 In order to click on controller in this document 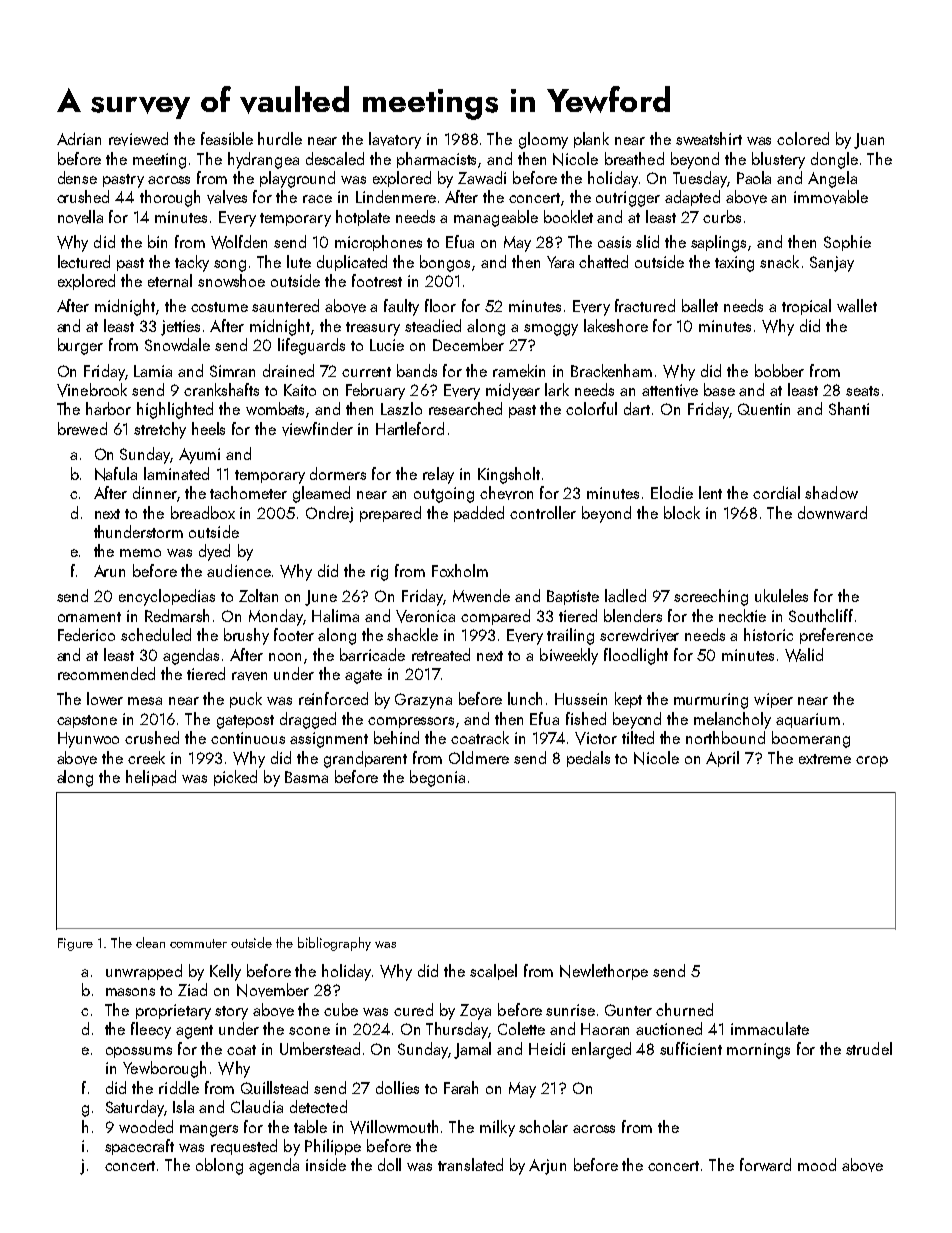, I will do `click(543, 512)`.
